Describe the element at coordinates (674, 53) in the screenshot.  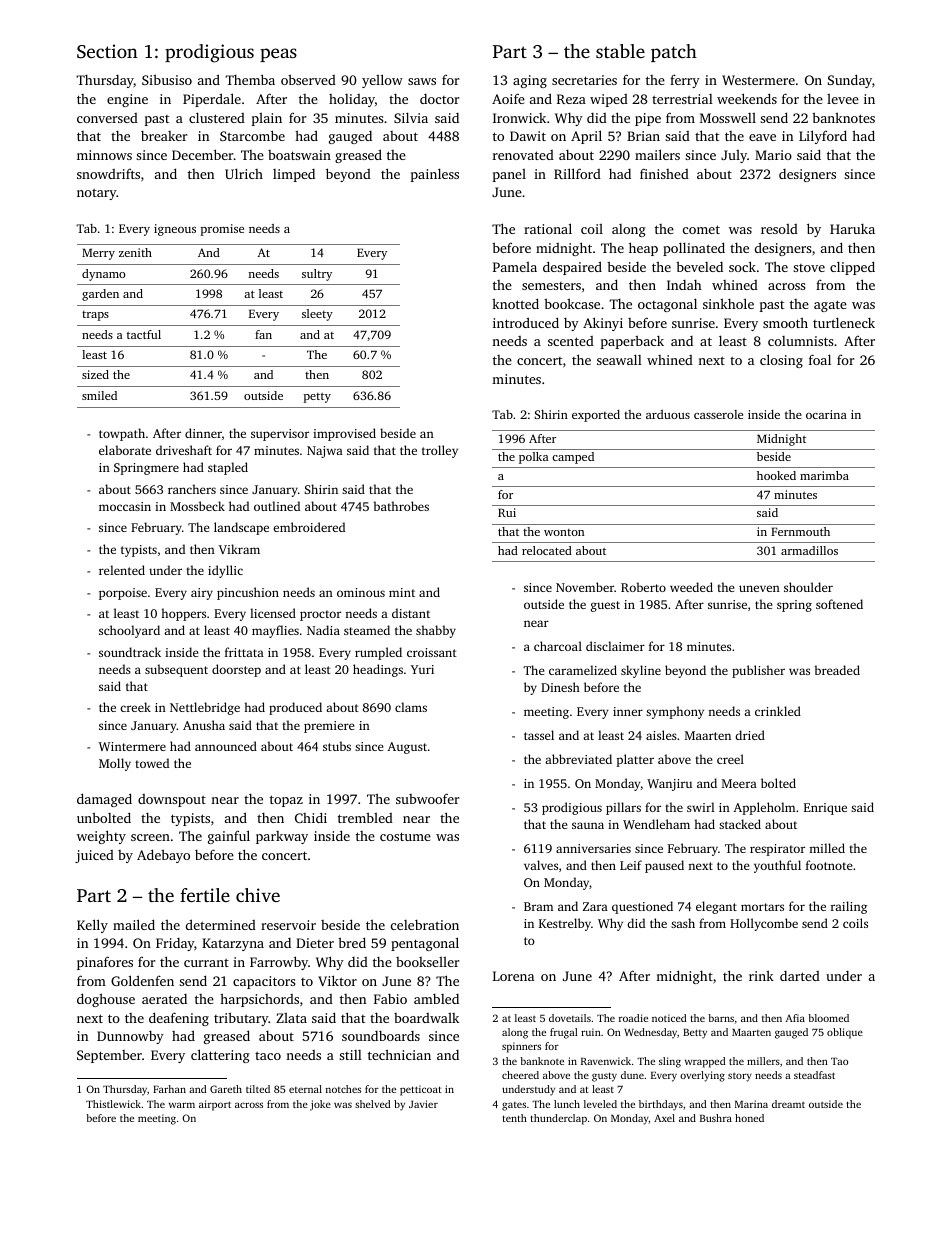
I see `patch` at that location.
